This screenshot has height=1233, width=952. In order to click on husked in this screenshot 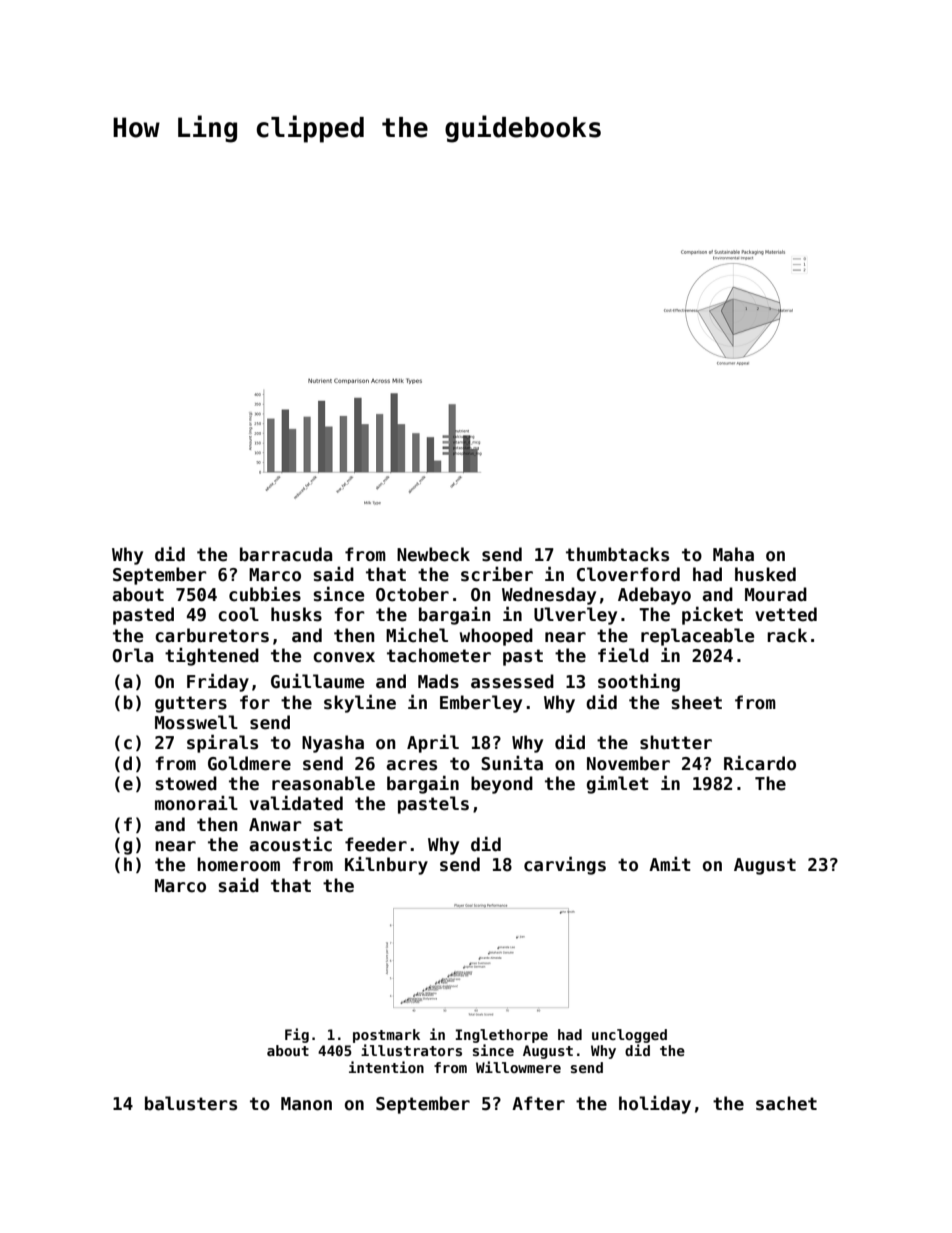, I will do `click(765, 574)`.
